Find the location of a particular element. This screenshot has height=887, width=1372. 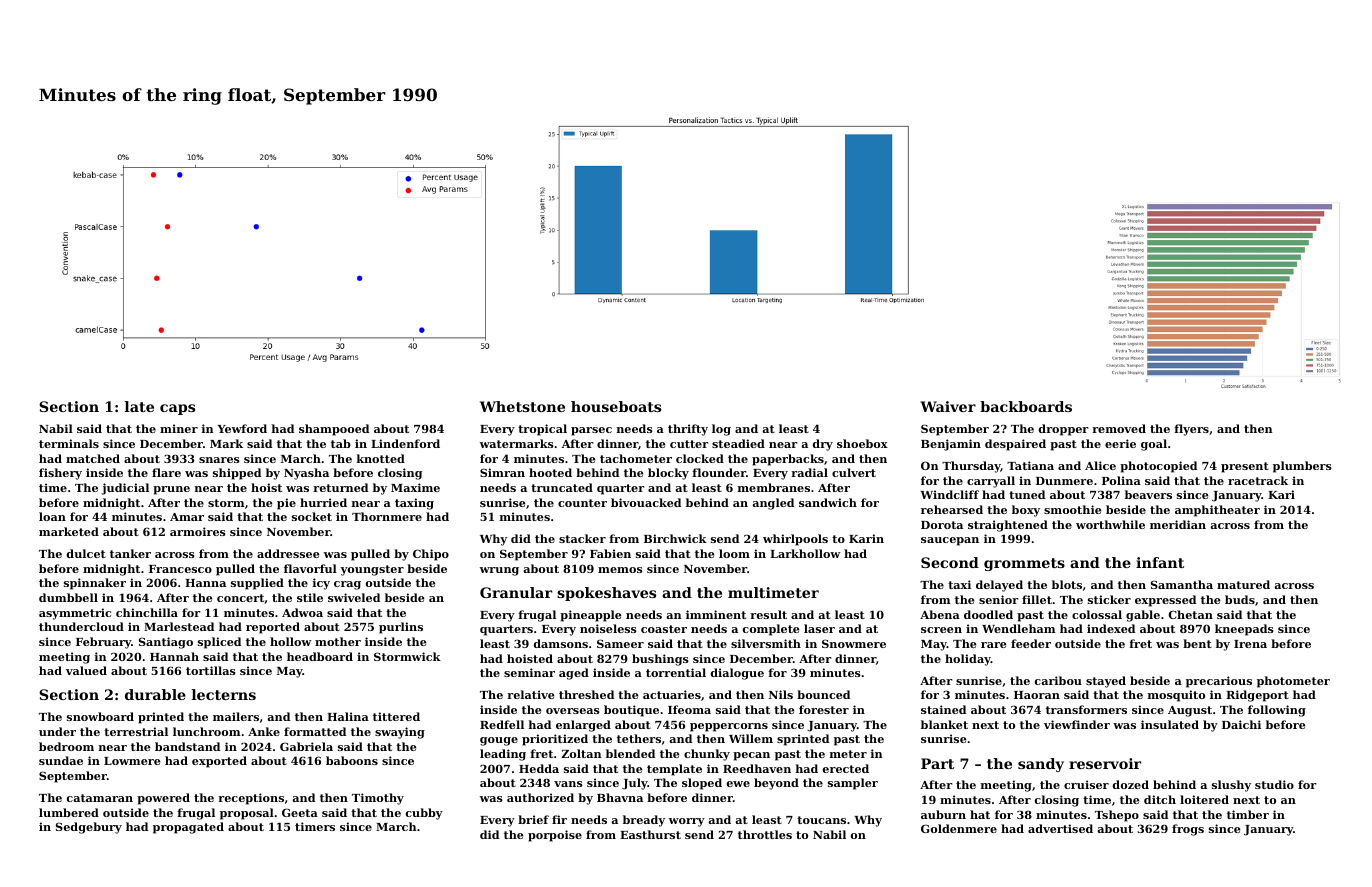

thrifty is located at coordinates (688, 430).
